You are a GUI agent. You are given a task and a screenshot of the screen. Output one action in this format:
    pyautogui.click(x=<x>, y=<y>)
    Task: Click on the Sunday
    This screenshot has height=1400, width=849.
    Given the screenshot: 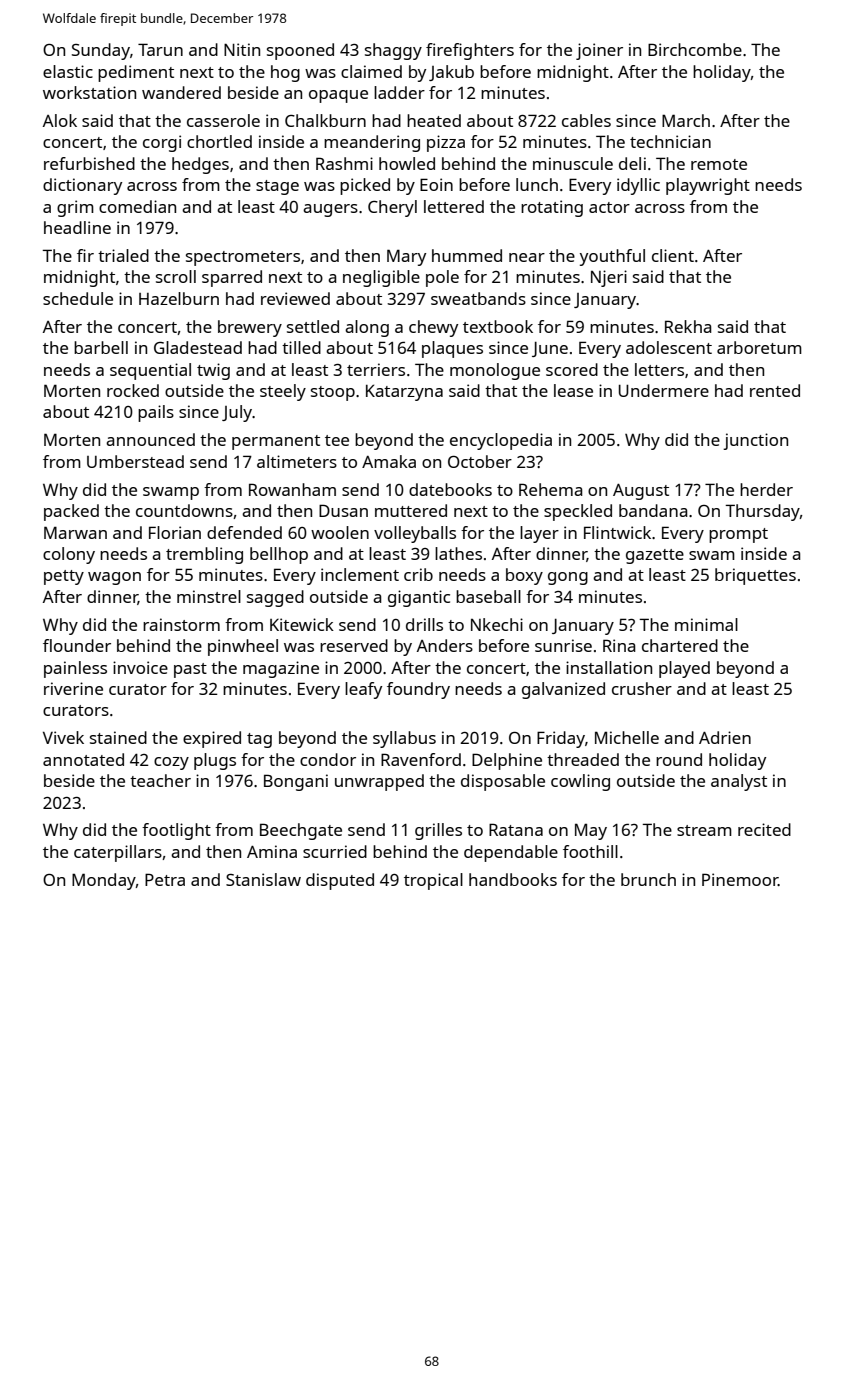 What is the action you would take?
    pyautogui.click(x=101, y=51)
